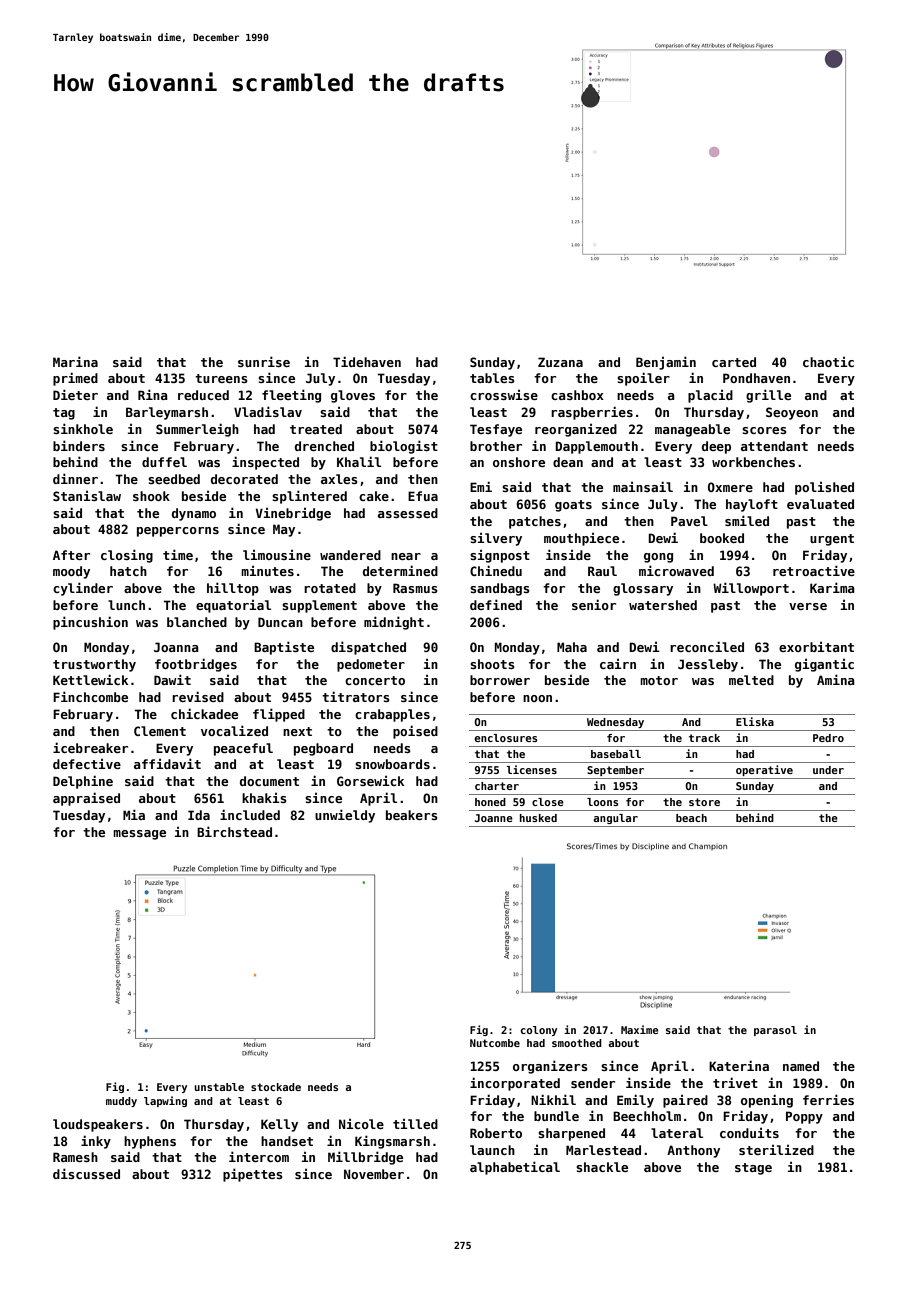 The height and width of the screenshot is (1316, 908). What do you see at coordinates (345, 816) in the screenshot?
I see `unwieldy` at bounding box center [345, 816].
